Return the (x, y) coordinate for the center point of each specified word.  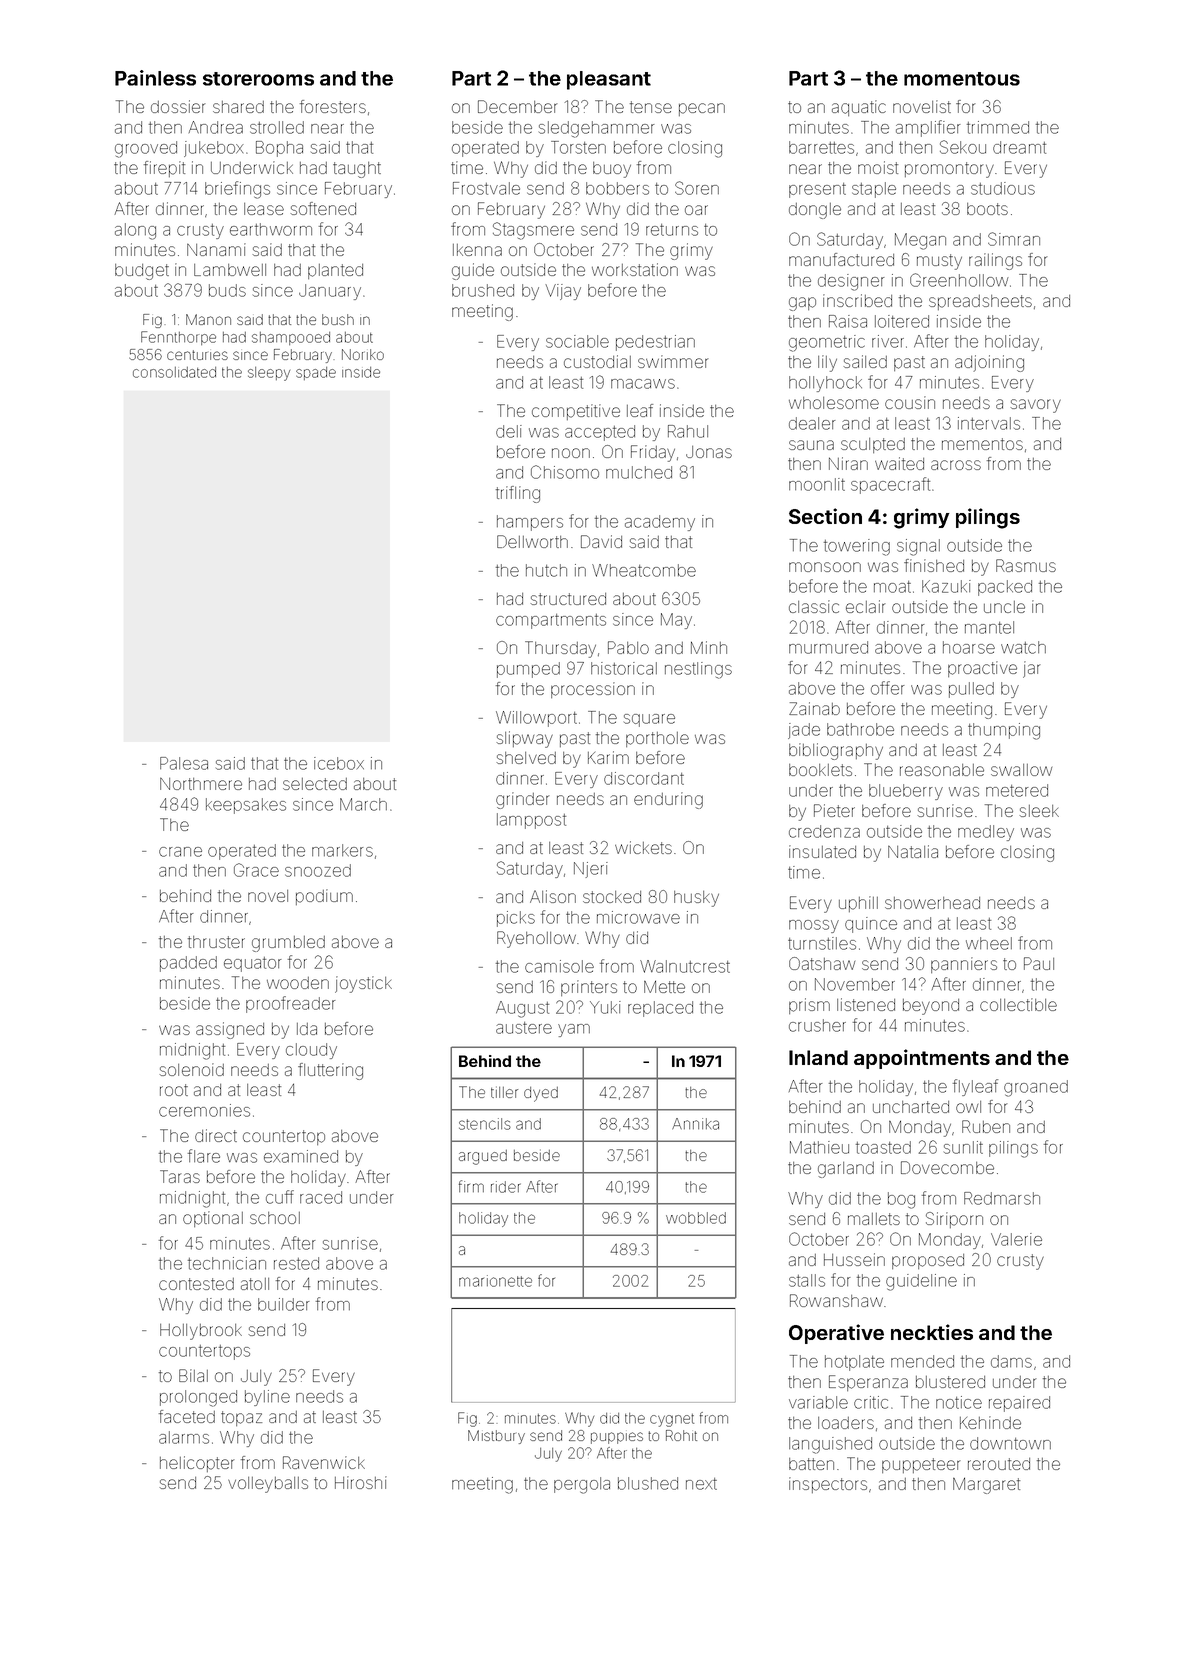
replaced (660, 1009)
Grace (256, 870)
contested (196, 1284)
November (855, 984)
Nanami (216, 249)
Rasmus (1026, 565)
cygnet (672, 1420)
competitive (576, 412)
